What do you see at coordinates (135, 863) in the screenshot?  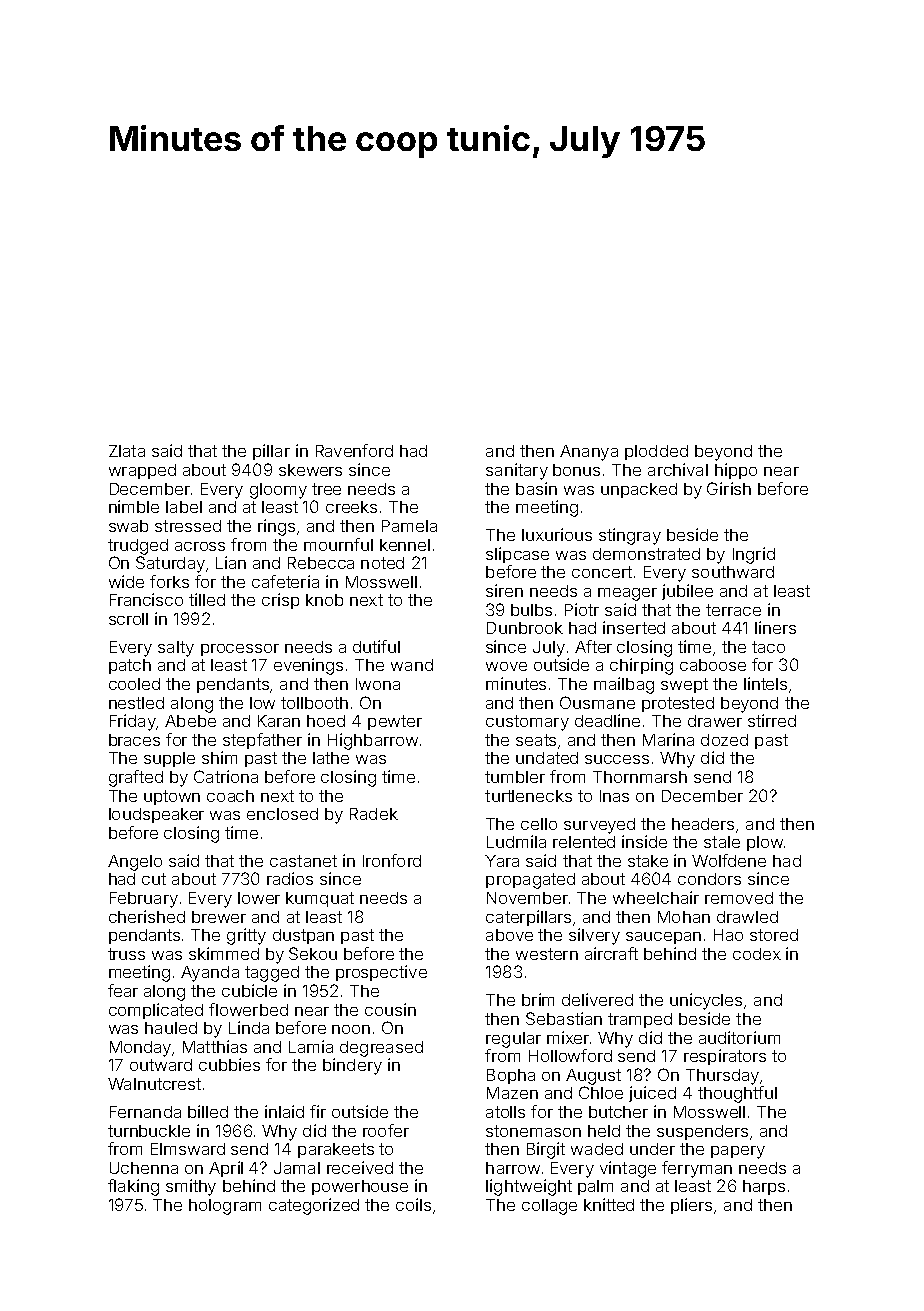 I see `Angelo` at bounding box center [135, 863].
